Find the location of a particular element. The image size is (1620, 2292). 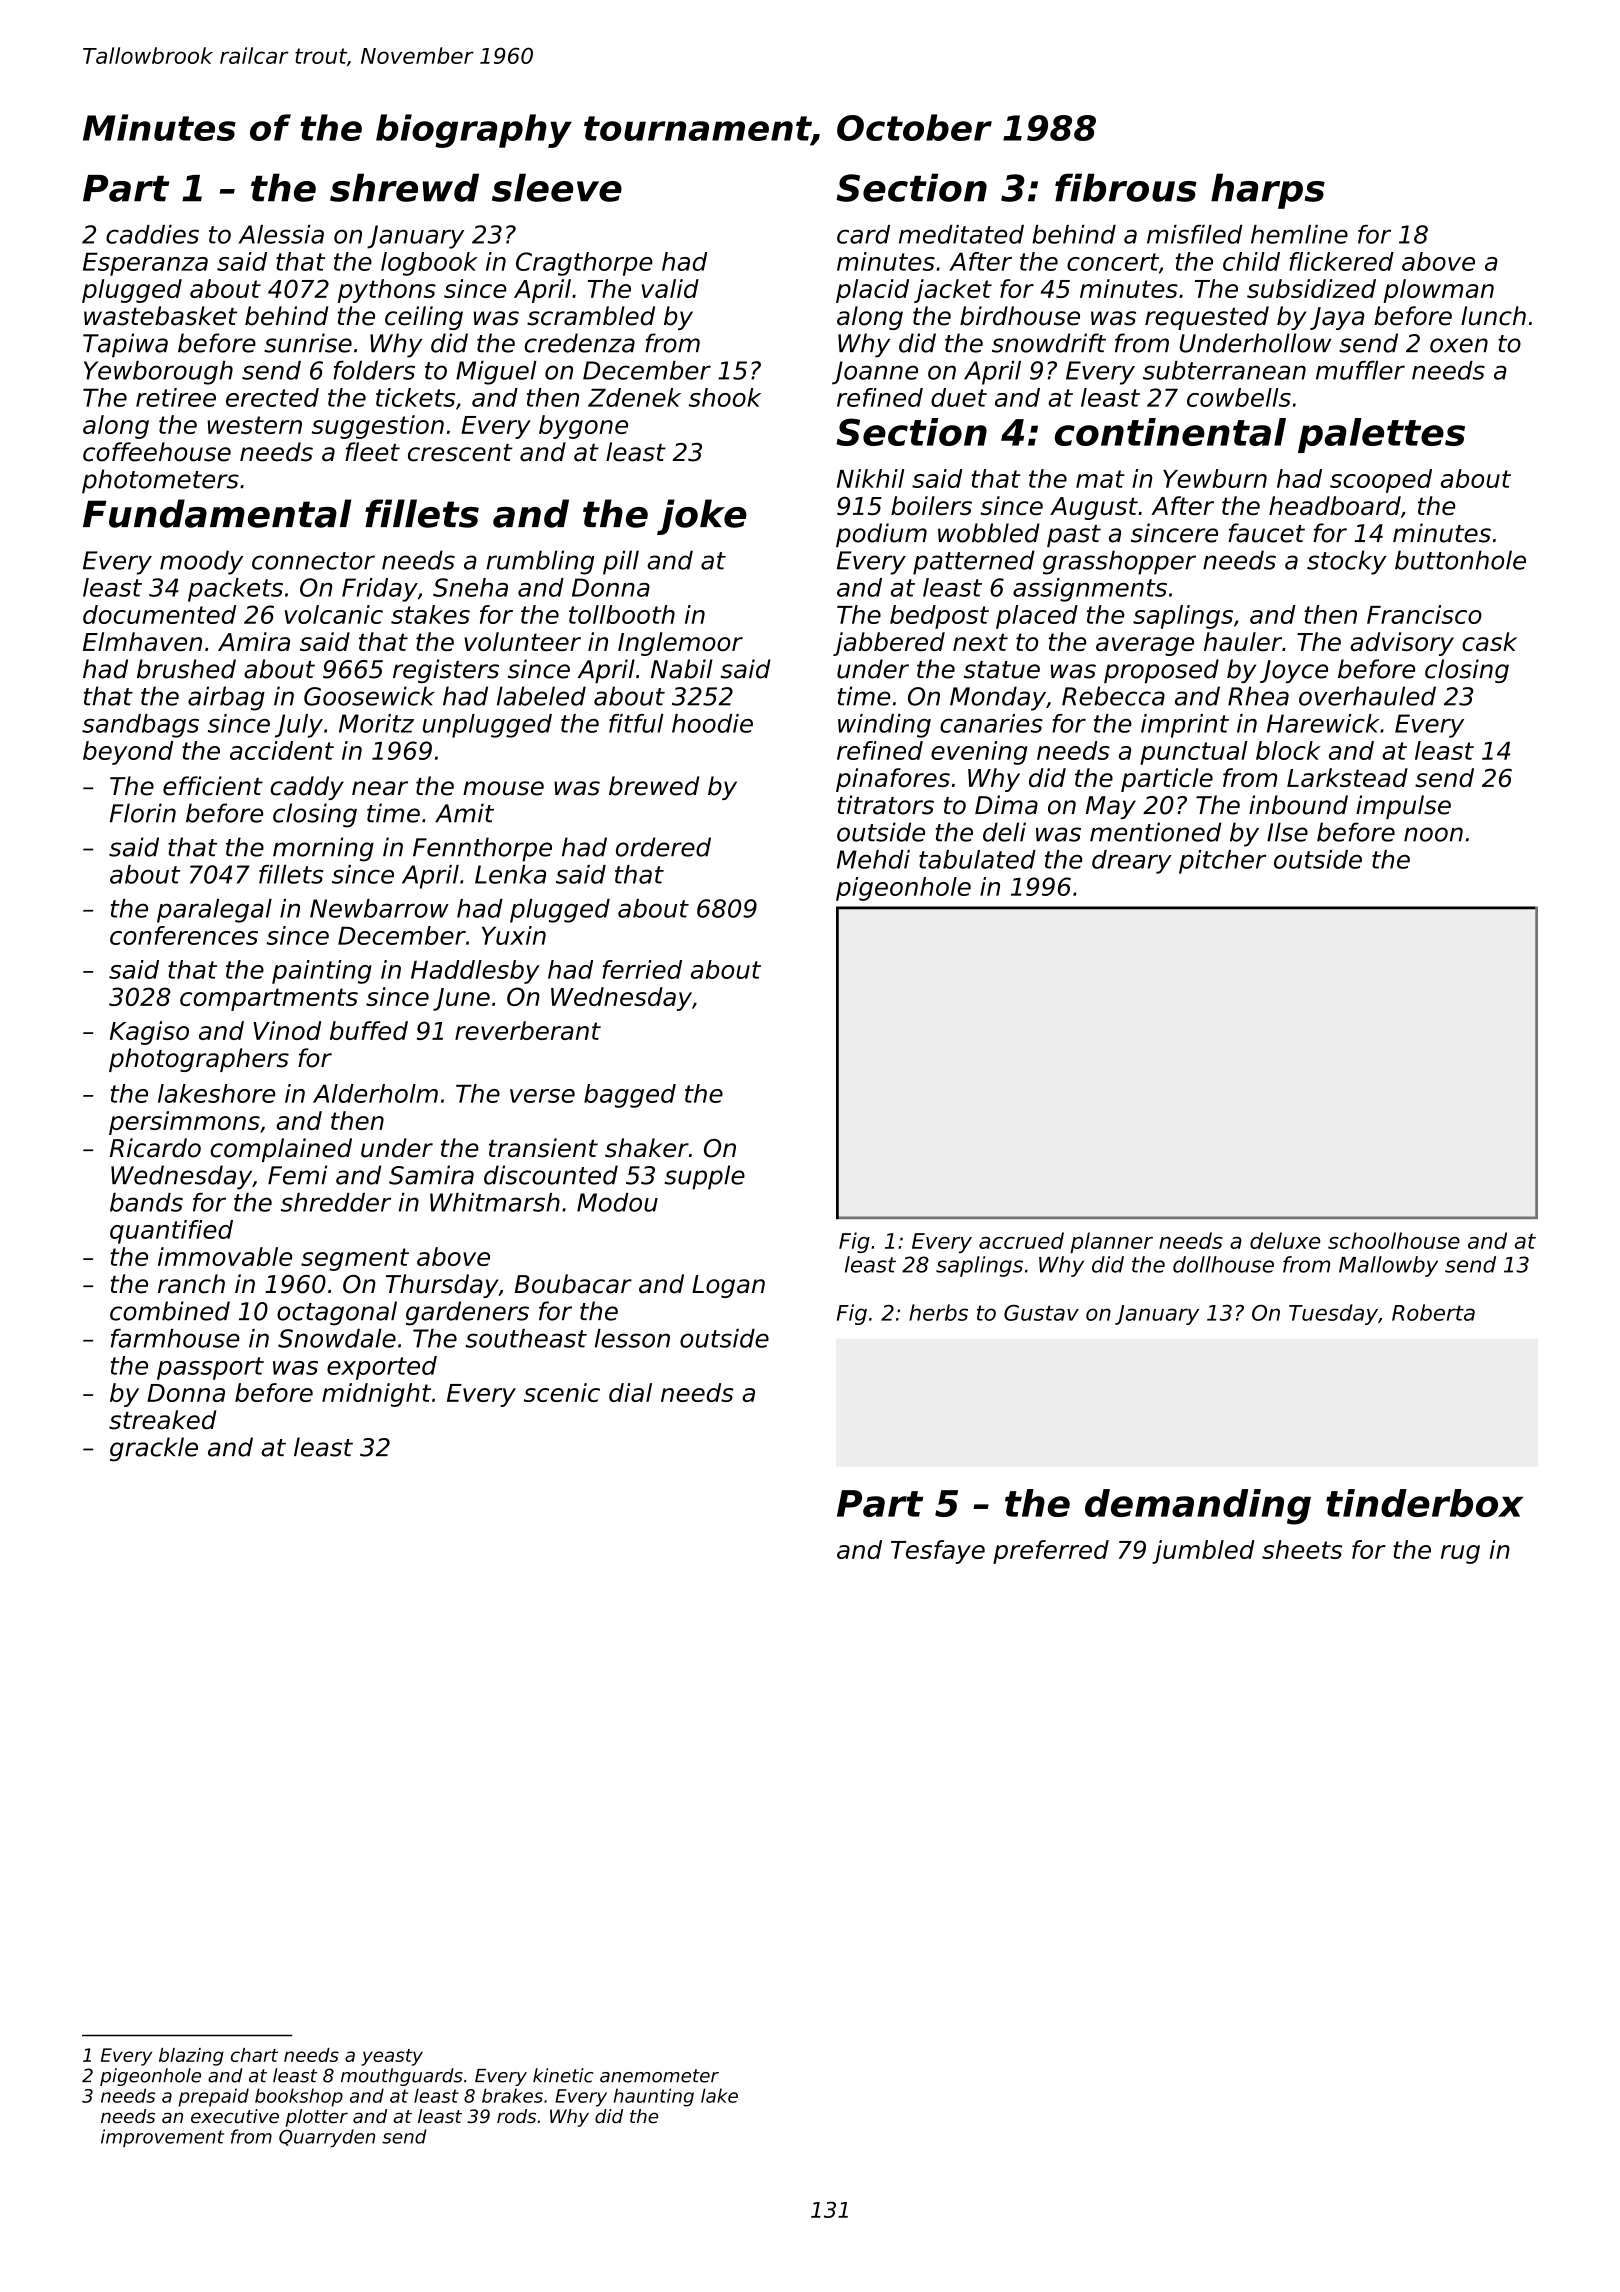

rug is located at coordinates (1460, 1554).
